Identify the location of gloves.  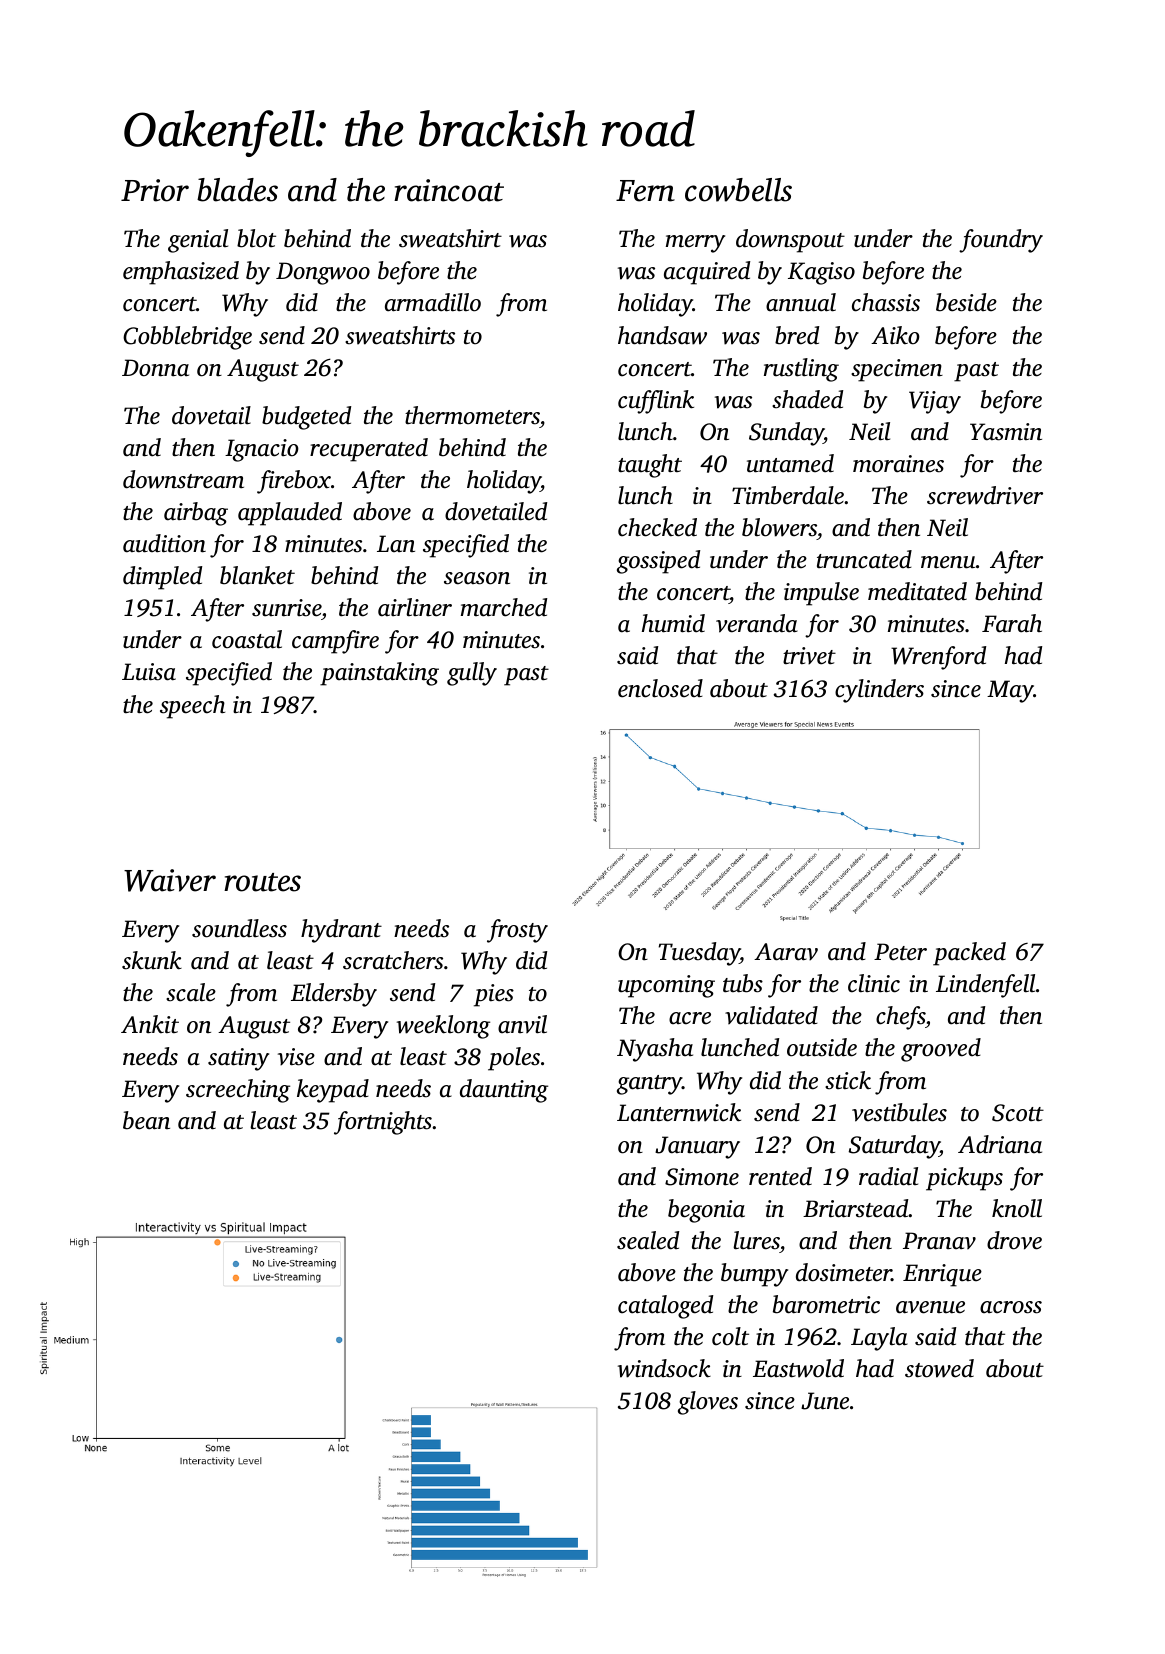
(708, 1403).
